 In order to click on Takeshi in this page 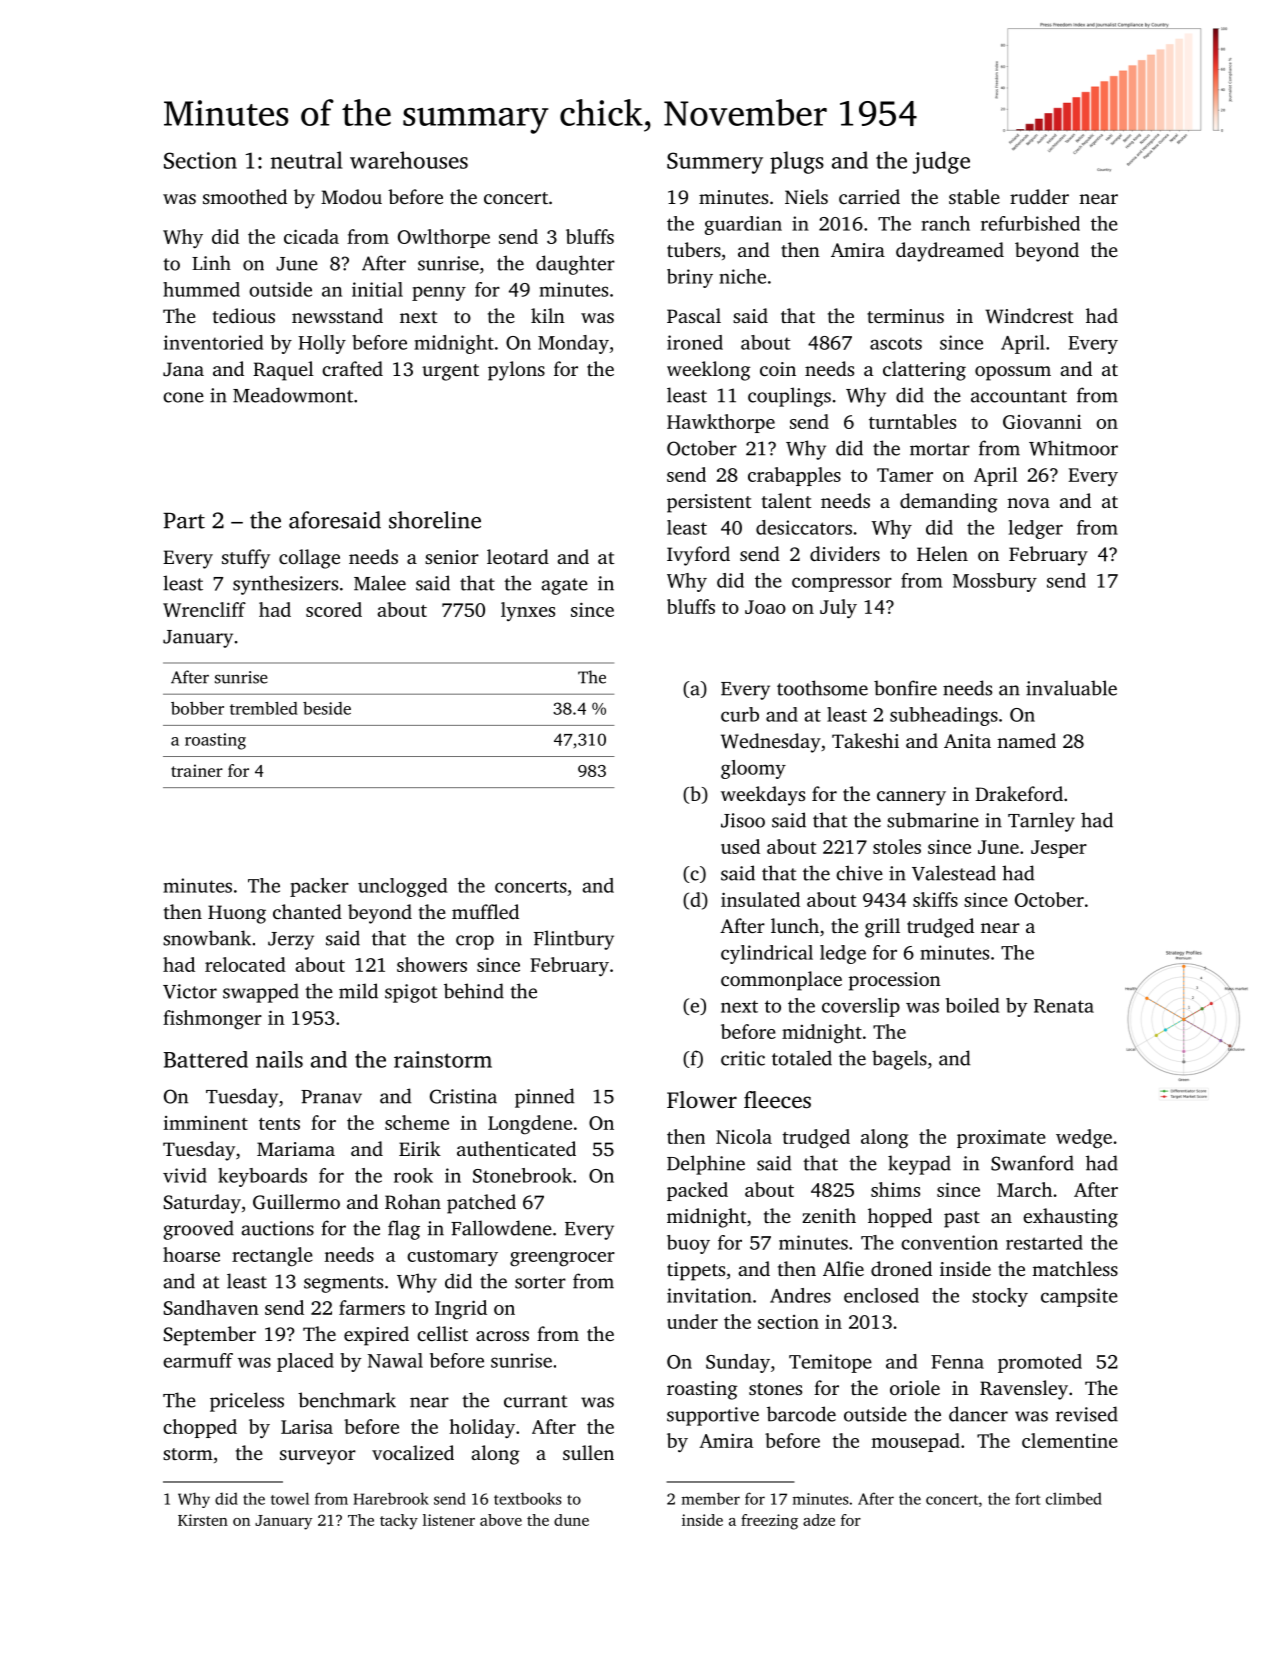, I will do `click(865, 740)`.
